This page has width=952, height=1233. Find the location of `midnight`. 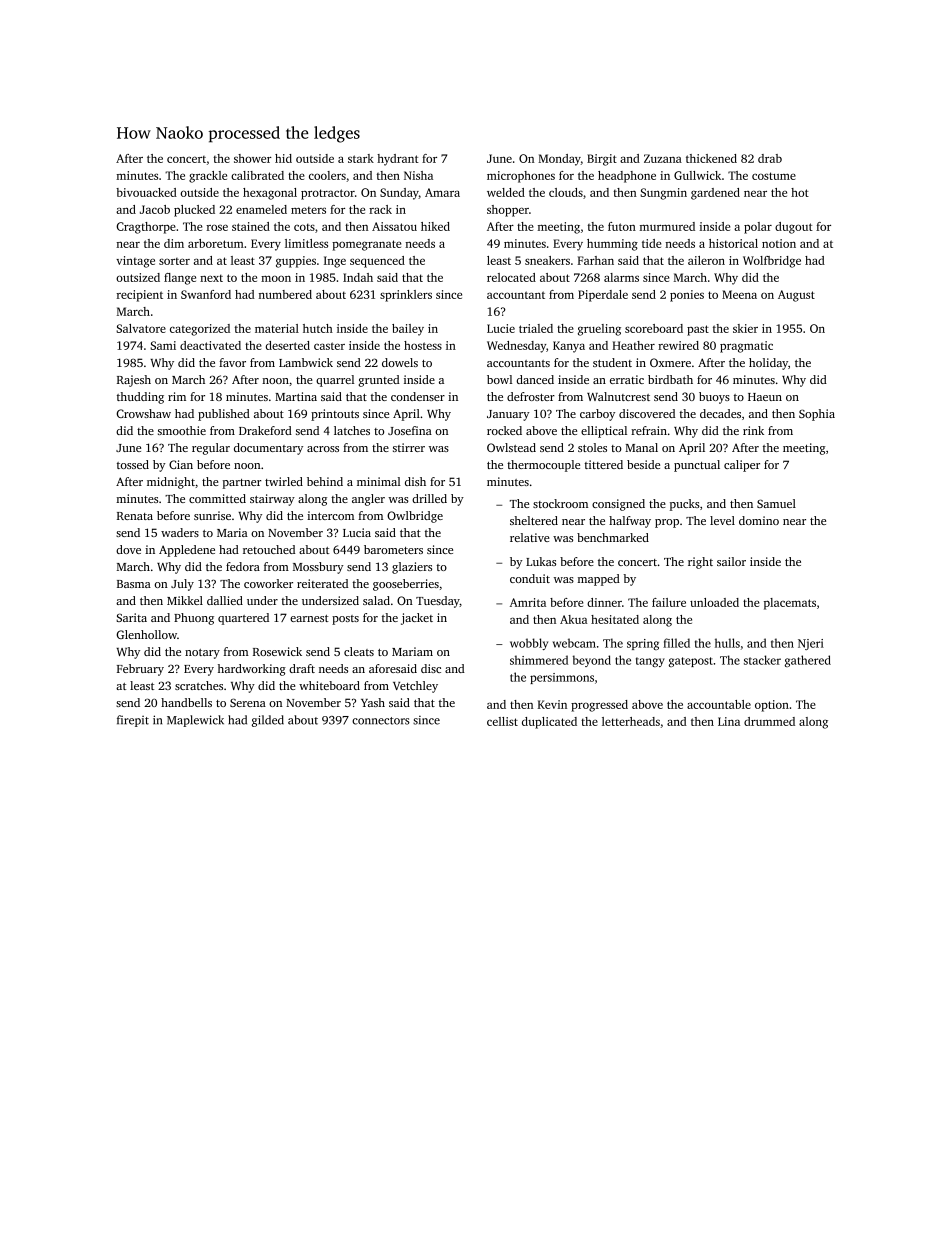

midnight is located at coordinates (171, 483).
